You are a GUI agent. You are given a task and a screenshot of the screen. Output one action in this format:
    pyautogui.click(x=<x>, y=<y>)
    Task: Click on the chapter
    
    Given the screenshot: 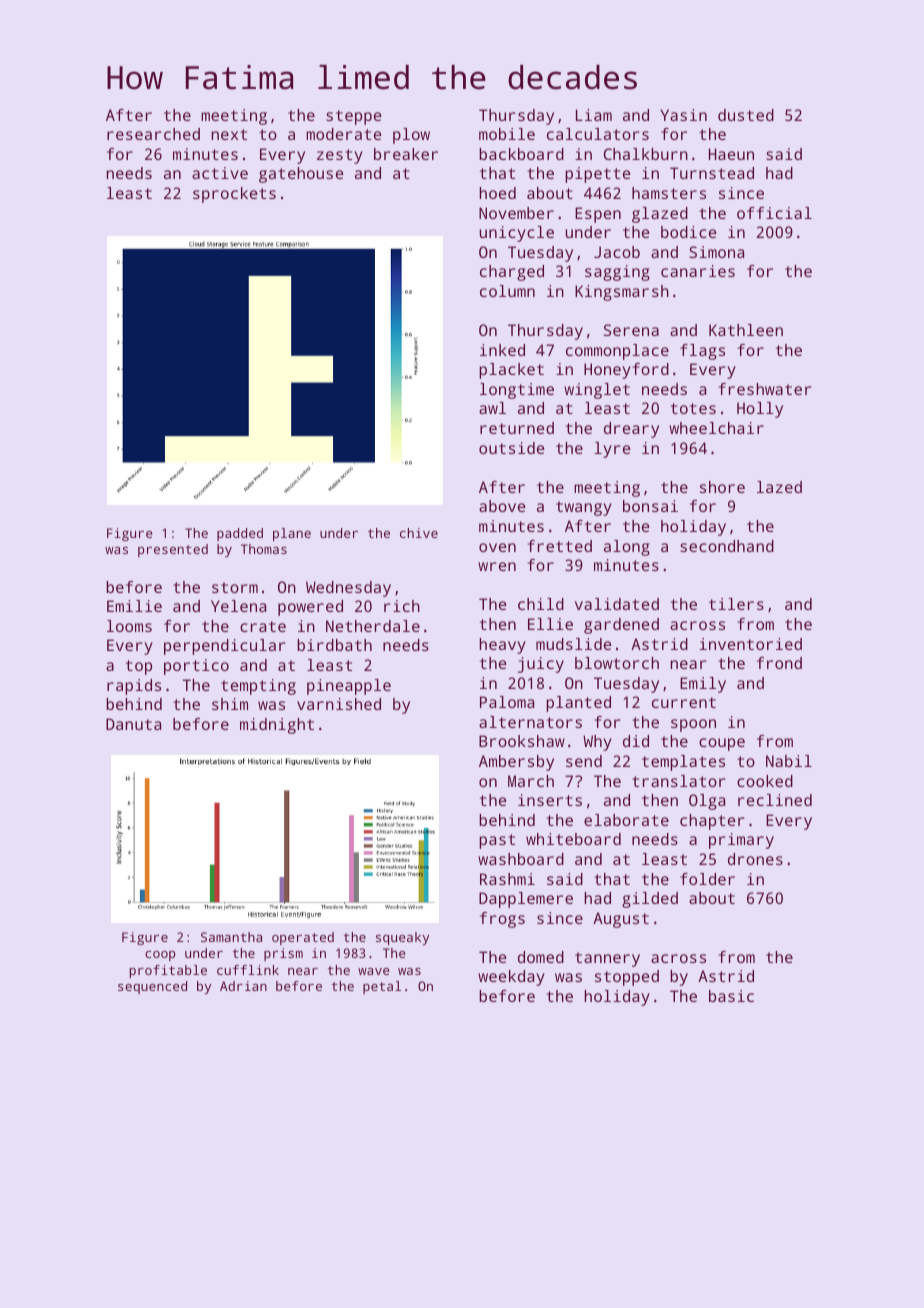 What is the action you would take?
    pyautogui.click(x=712, y=822)
